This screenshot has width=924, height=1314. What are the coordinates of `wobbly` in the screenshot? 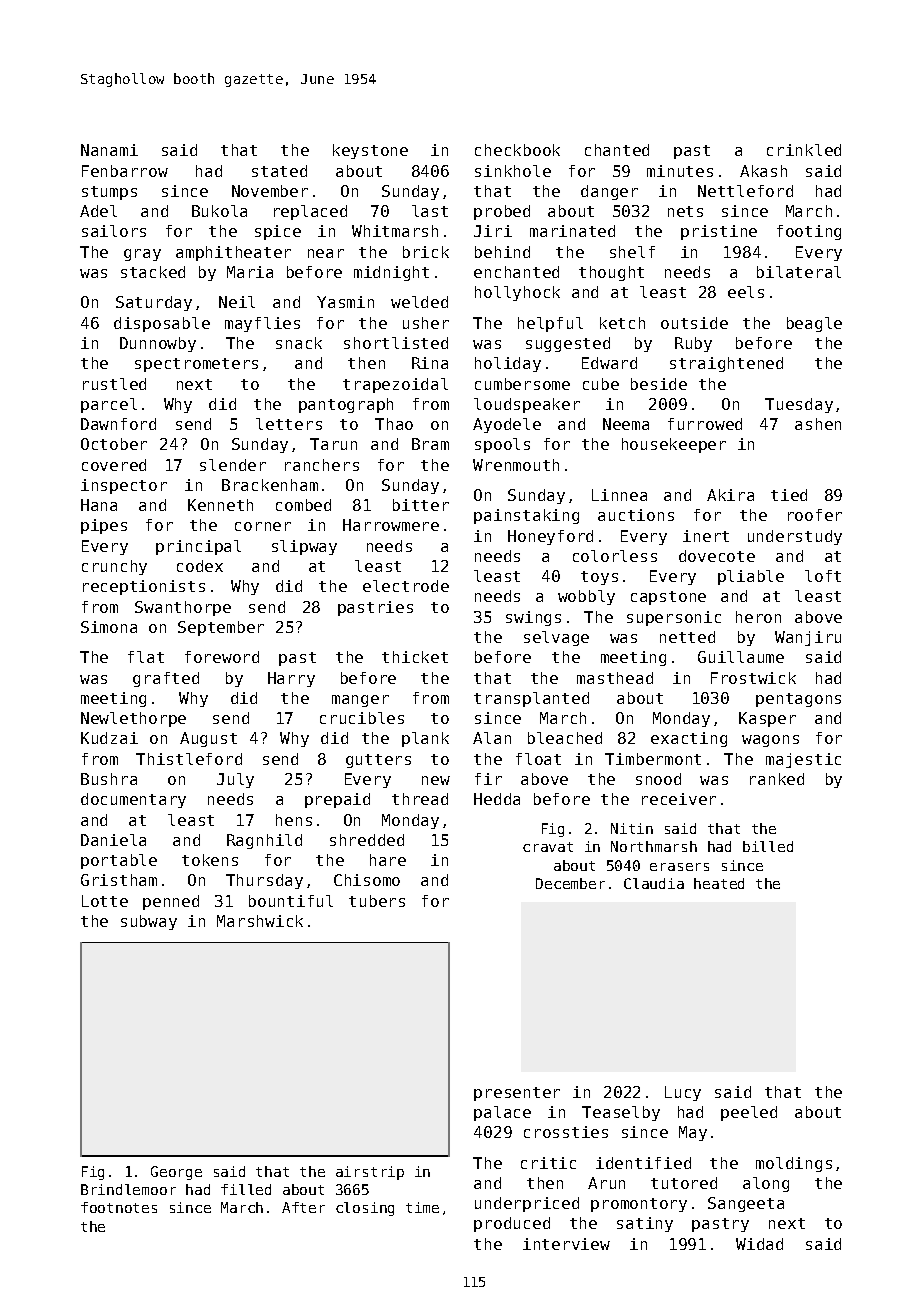 It's located at (586, 597).
